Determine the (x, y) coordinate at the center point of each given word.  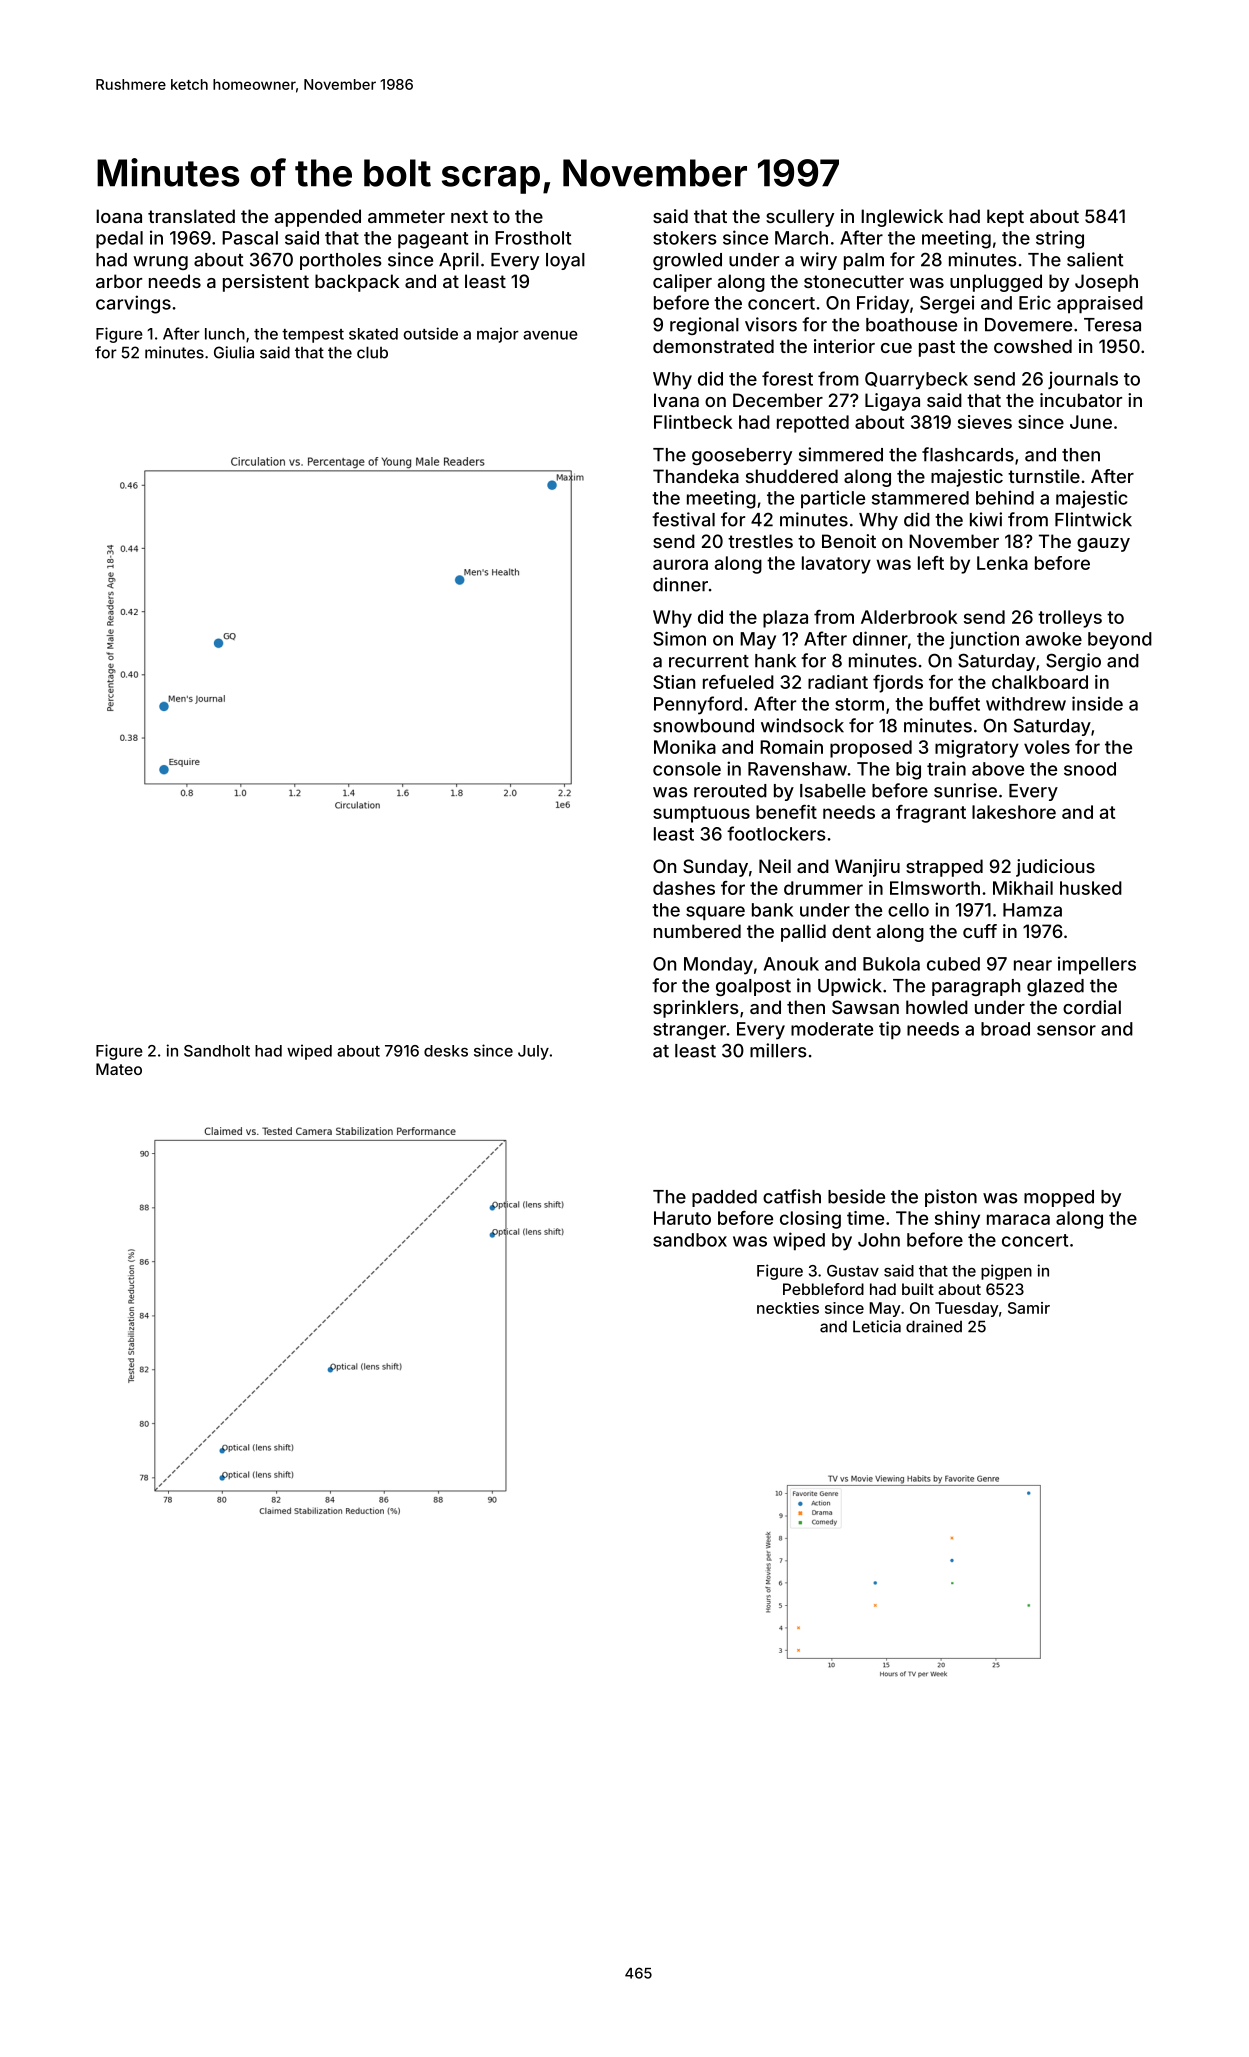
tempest (313, 336)
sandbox (690, 1240)
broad (1005, 1029)
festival (683, 519)
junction (984, 640)
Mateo (119, 1069)
